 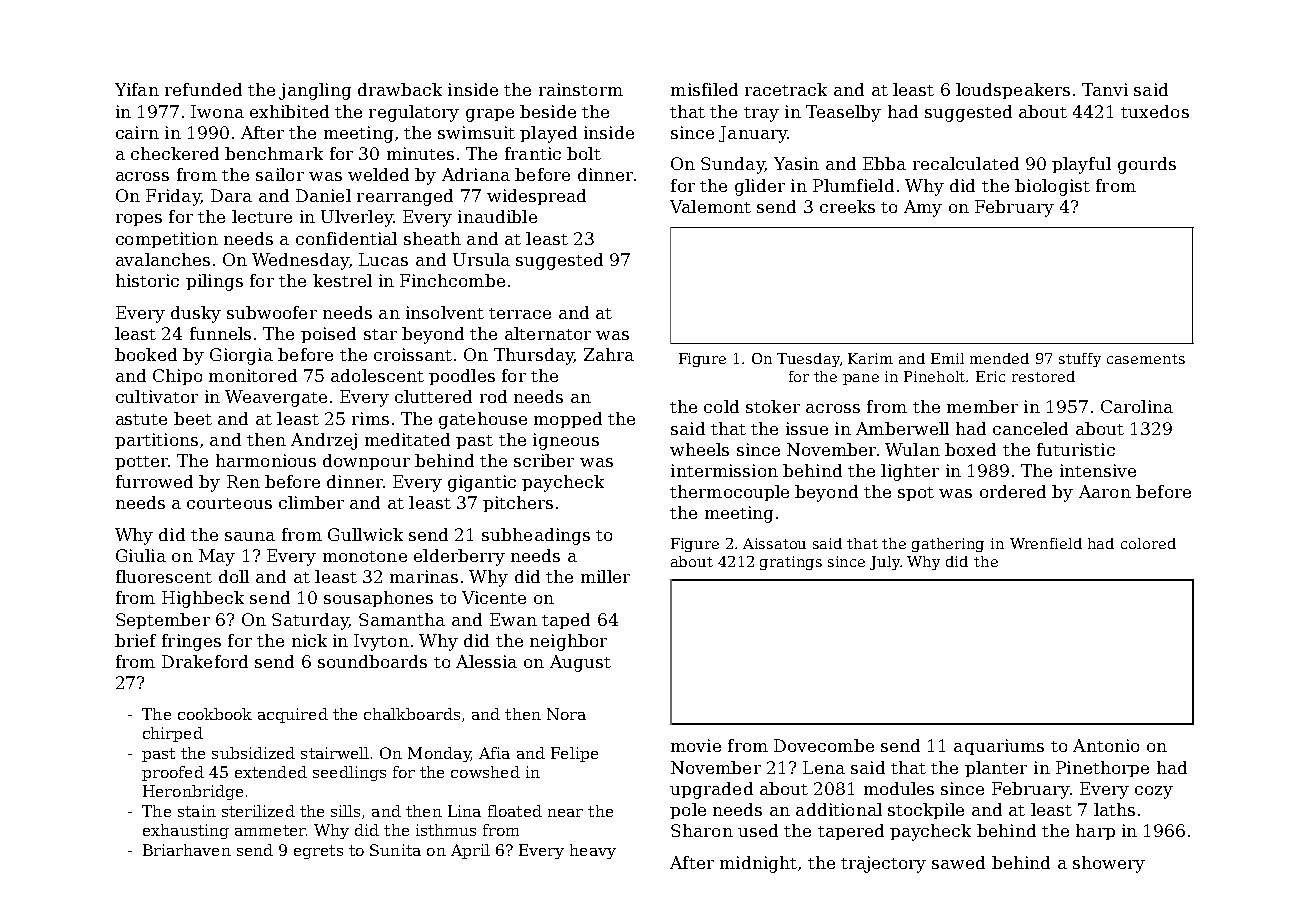 What do you see at coordinates (289, 111) in the document?
I see `exhibited` at bounding box center [289, 111].
